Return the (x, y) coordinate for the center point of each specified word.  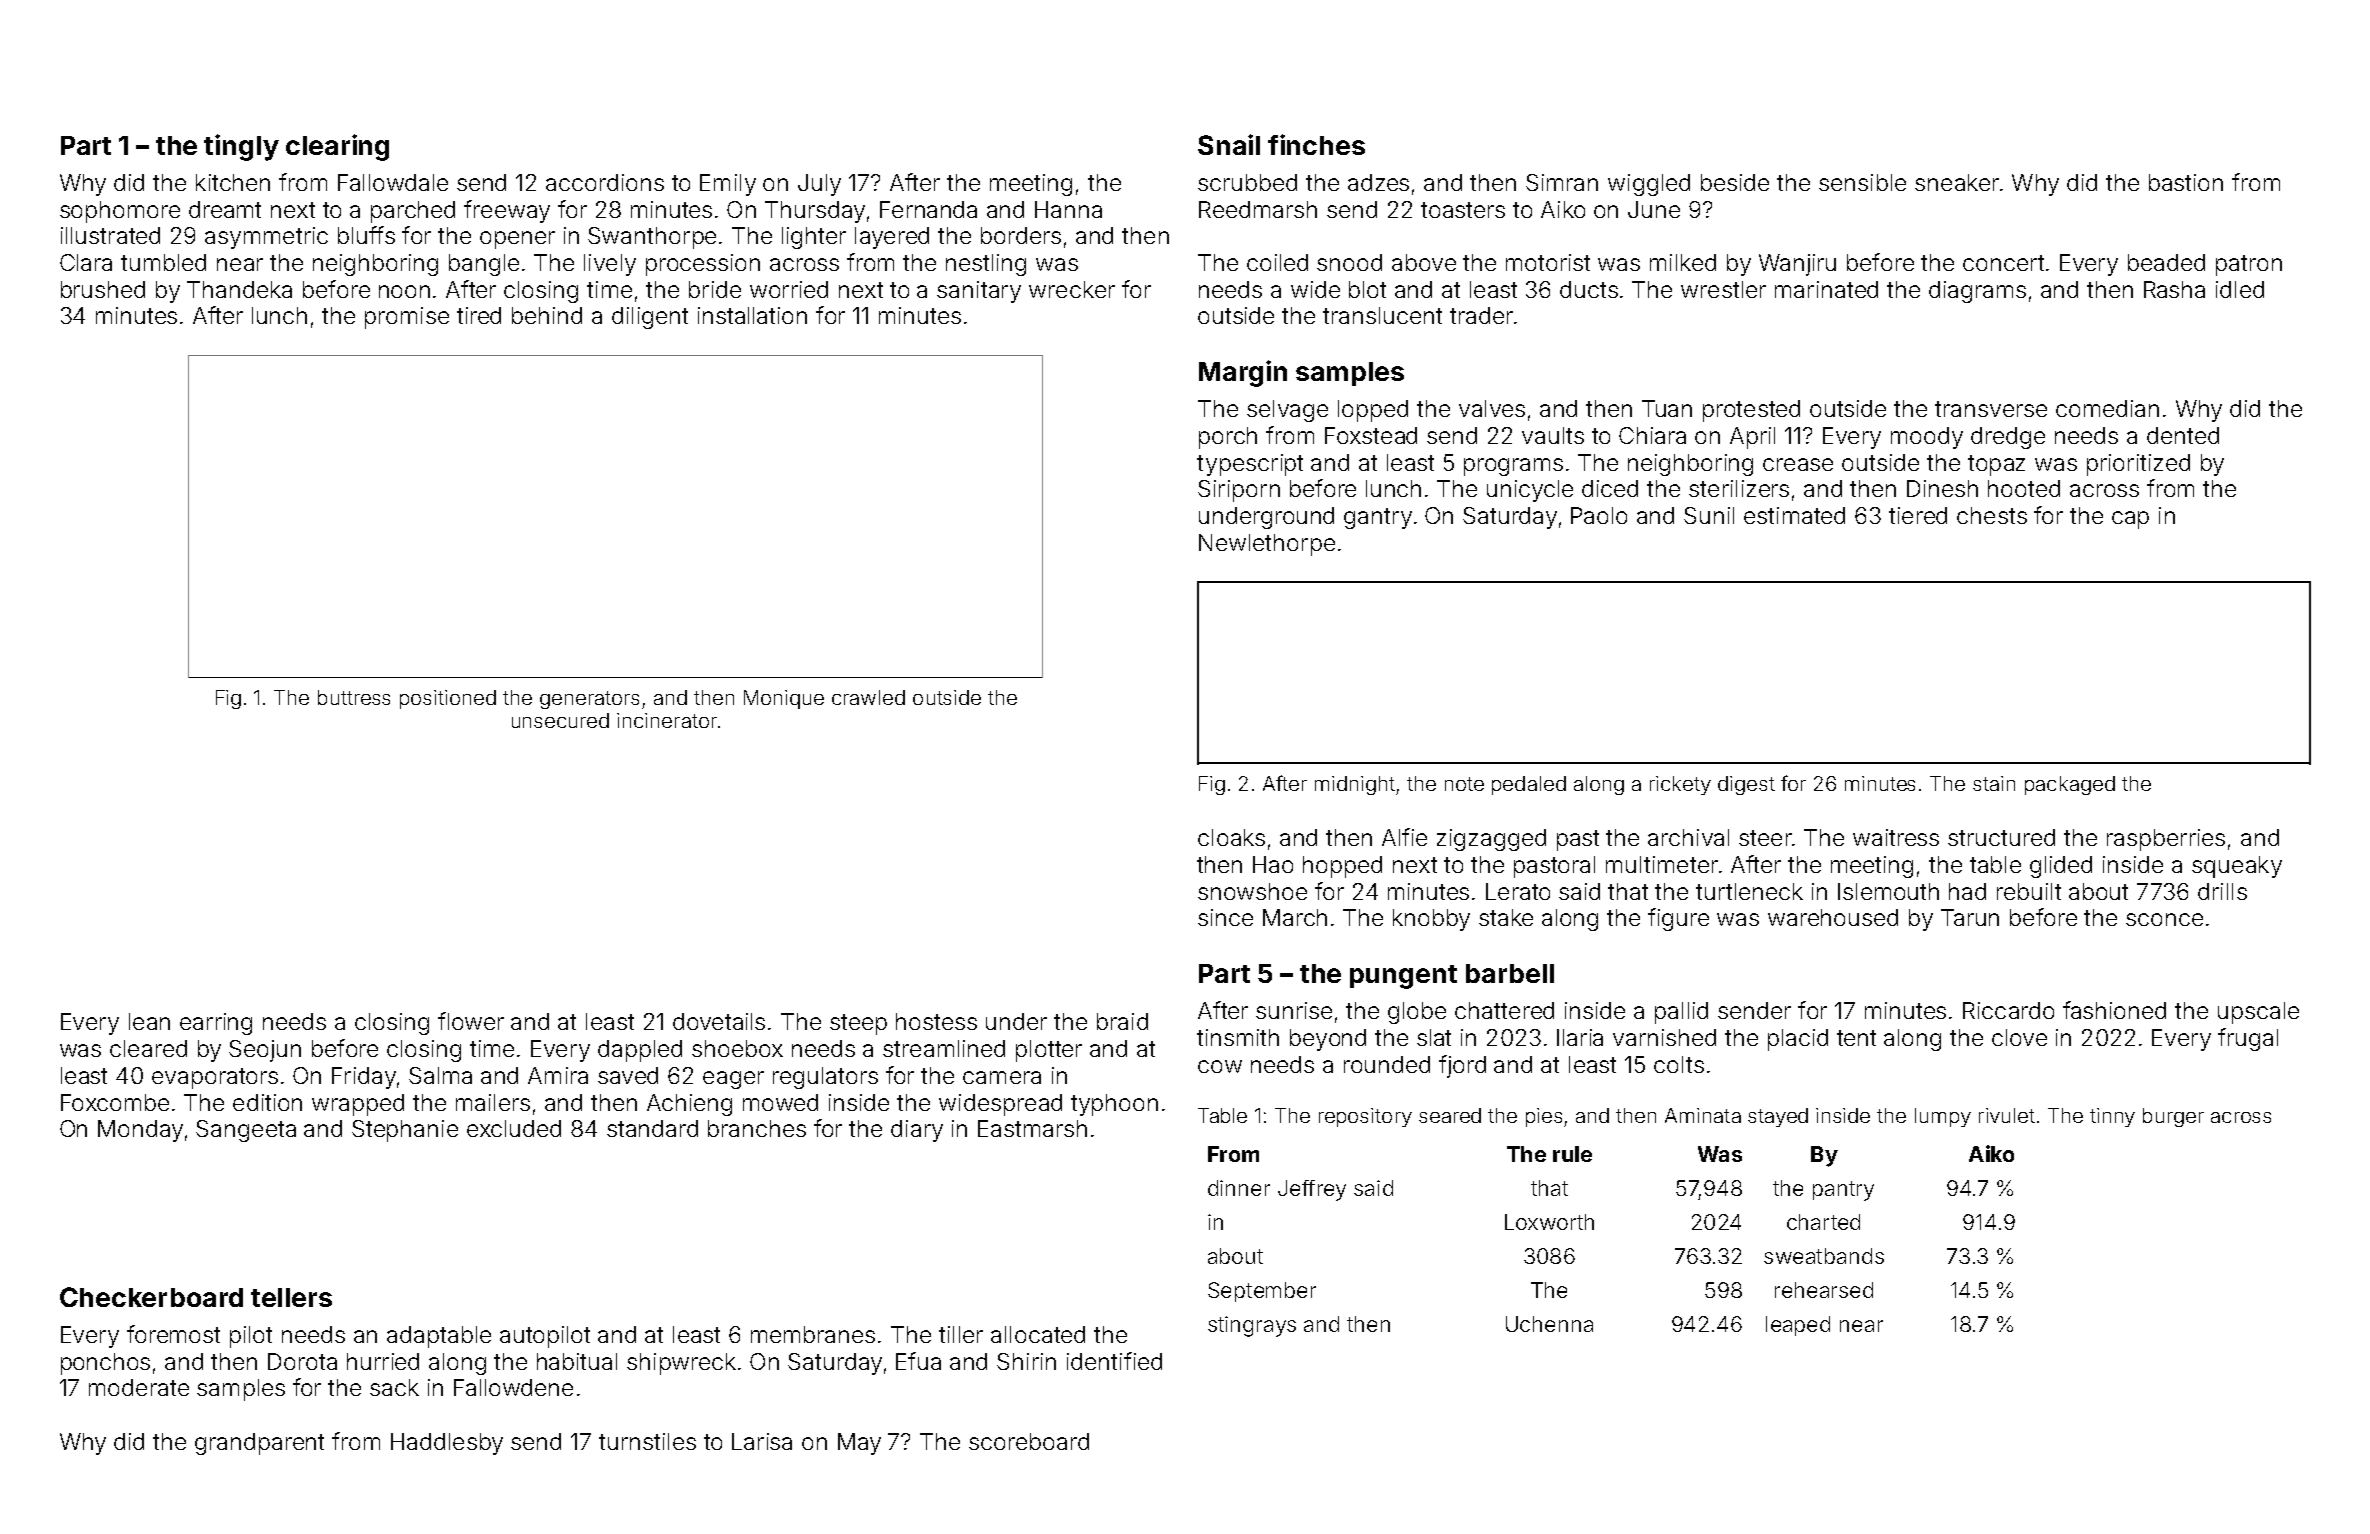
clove (2019, 1037)
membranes (813, 1334)
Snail (1229, 144)
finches (1316, 144)
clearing (337, 147)
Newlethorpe (1267, 545)
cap (2130, 520)
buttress (354, 697)
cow (1220, 1066)
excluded (514, 1128)
